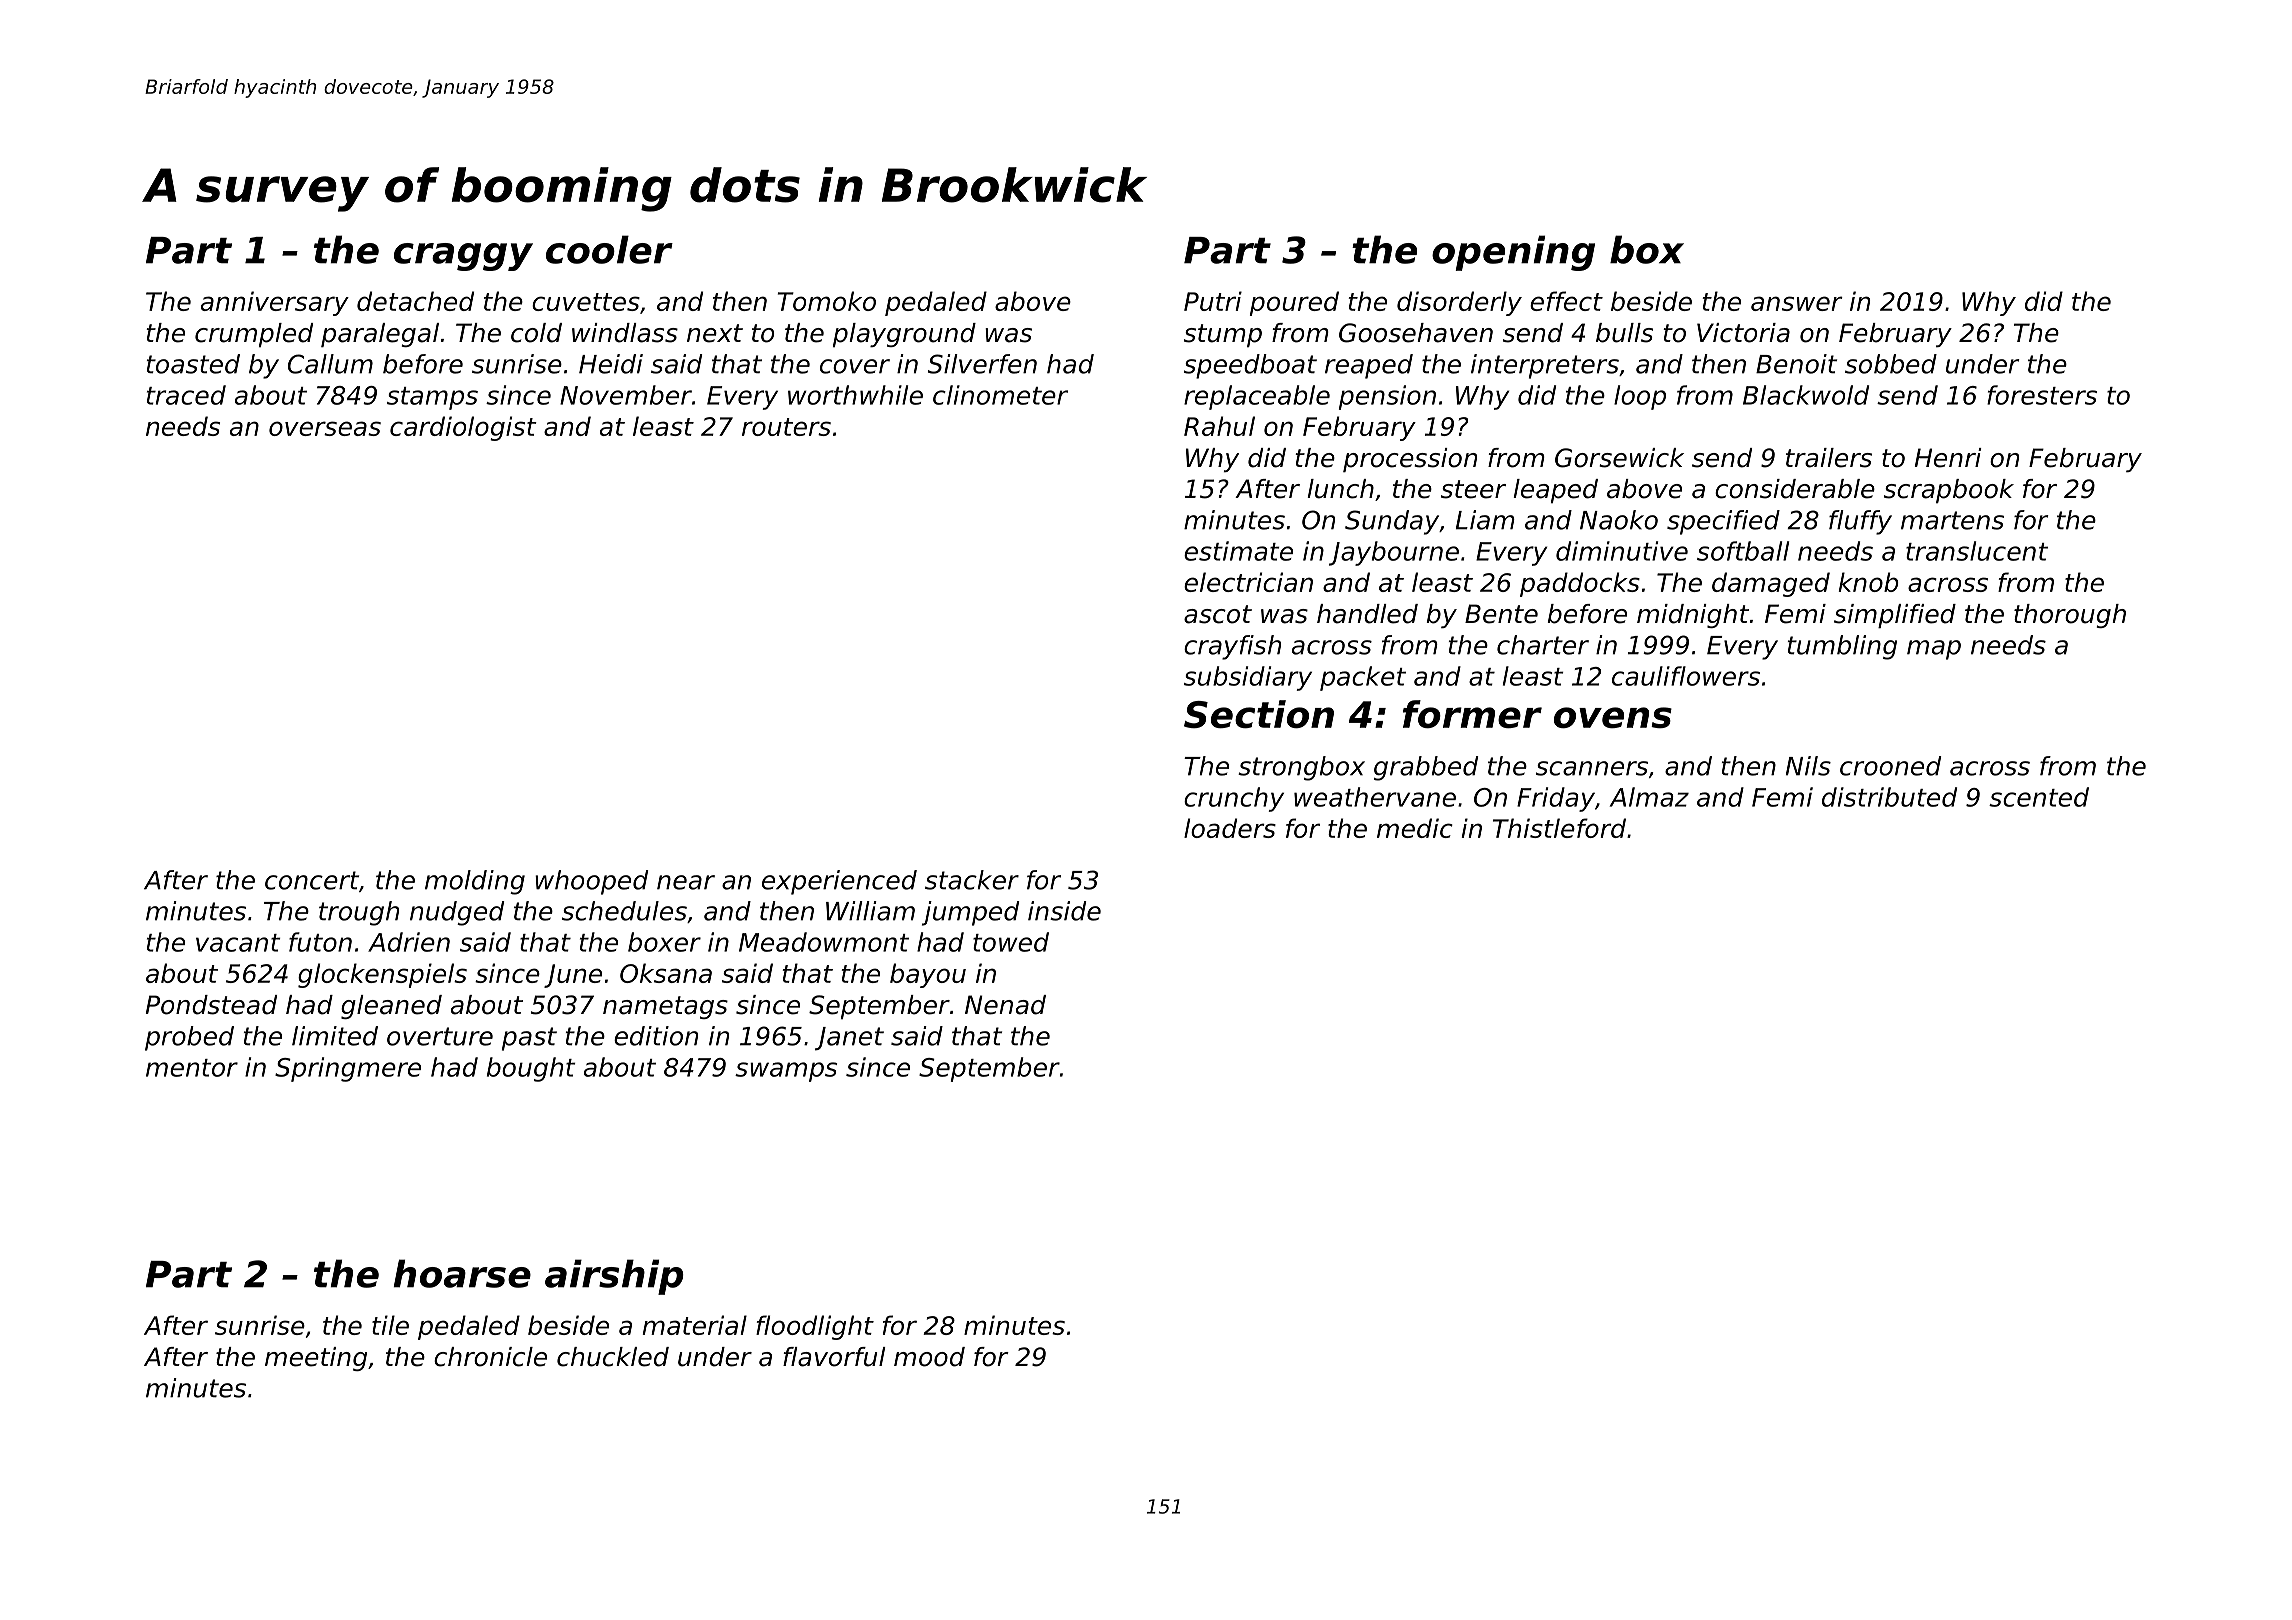  What do you see at coordinates (1064, 911) in the image?
I see `inside` at bounding box center [1064, 911].
